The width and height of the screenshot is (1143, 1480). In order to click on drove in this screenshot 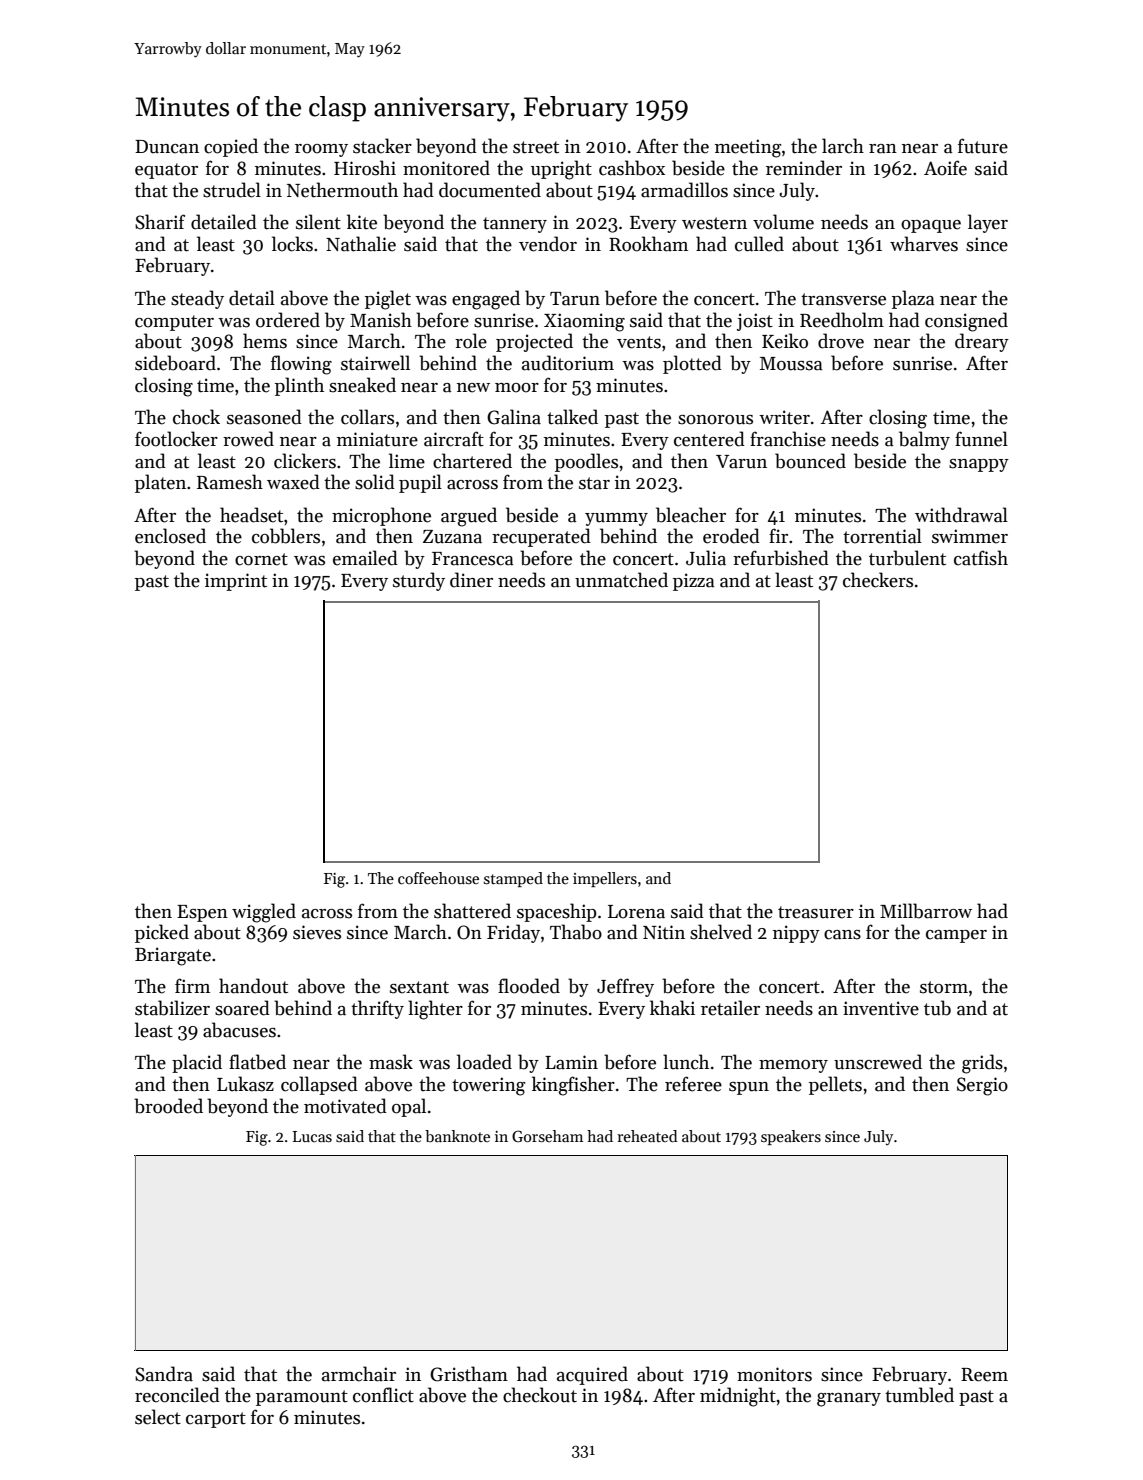, I will do `click(841, 341)`.
